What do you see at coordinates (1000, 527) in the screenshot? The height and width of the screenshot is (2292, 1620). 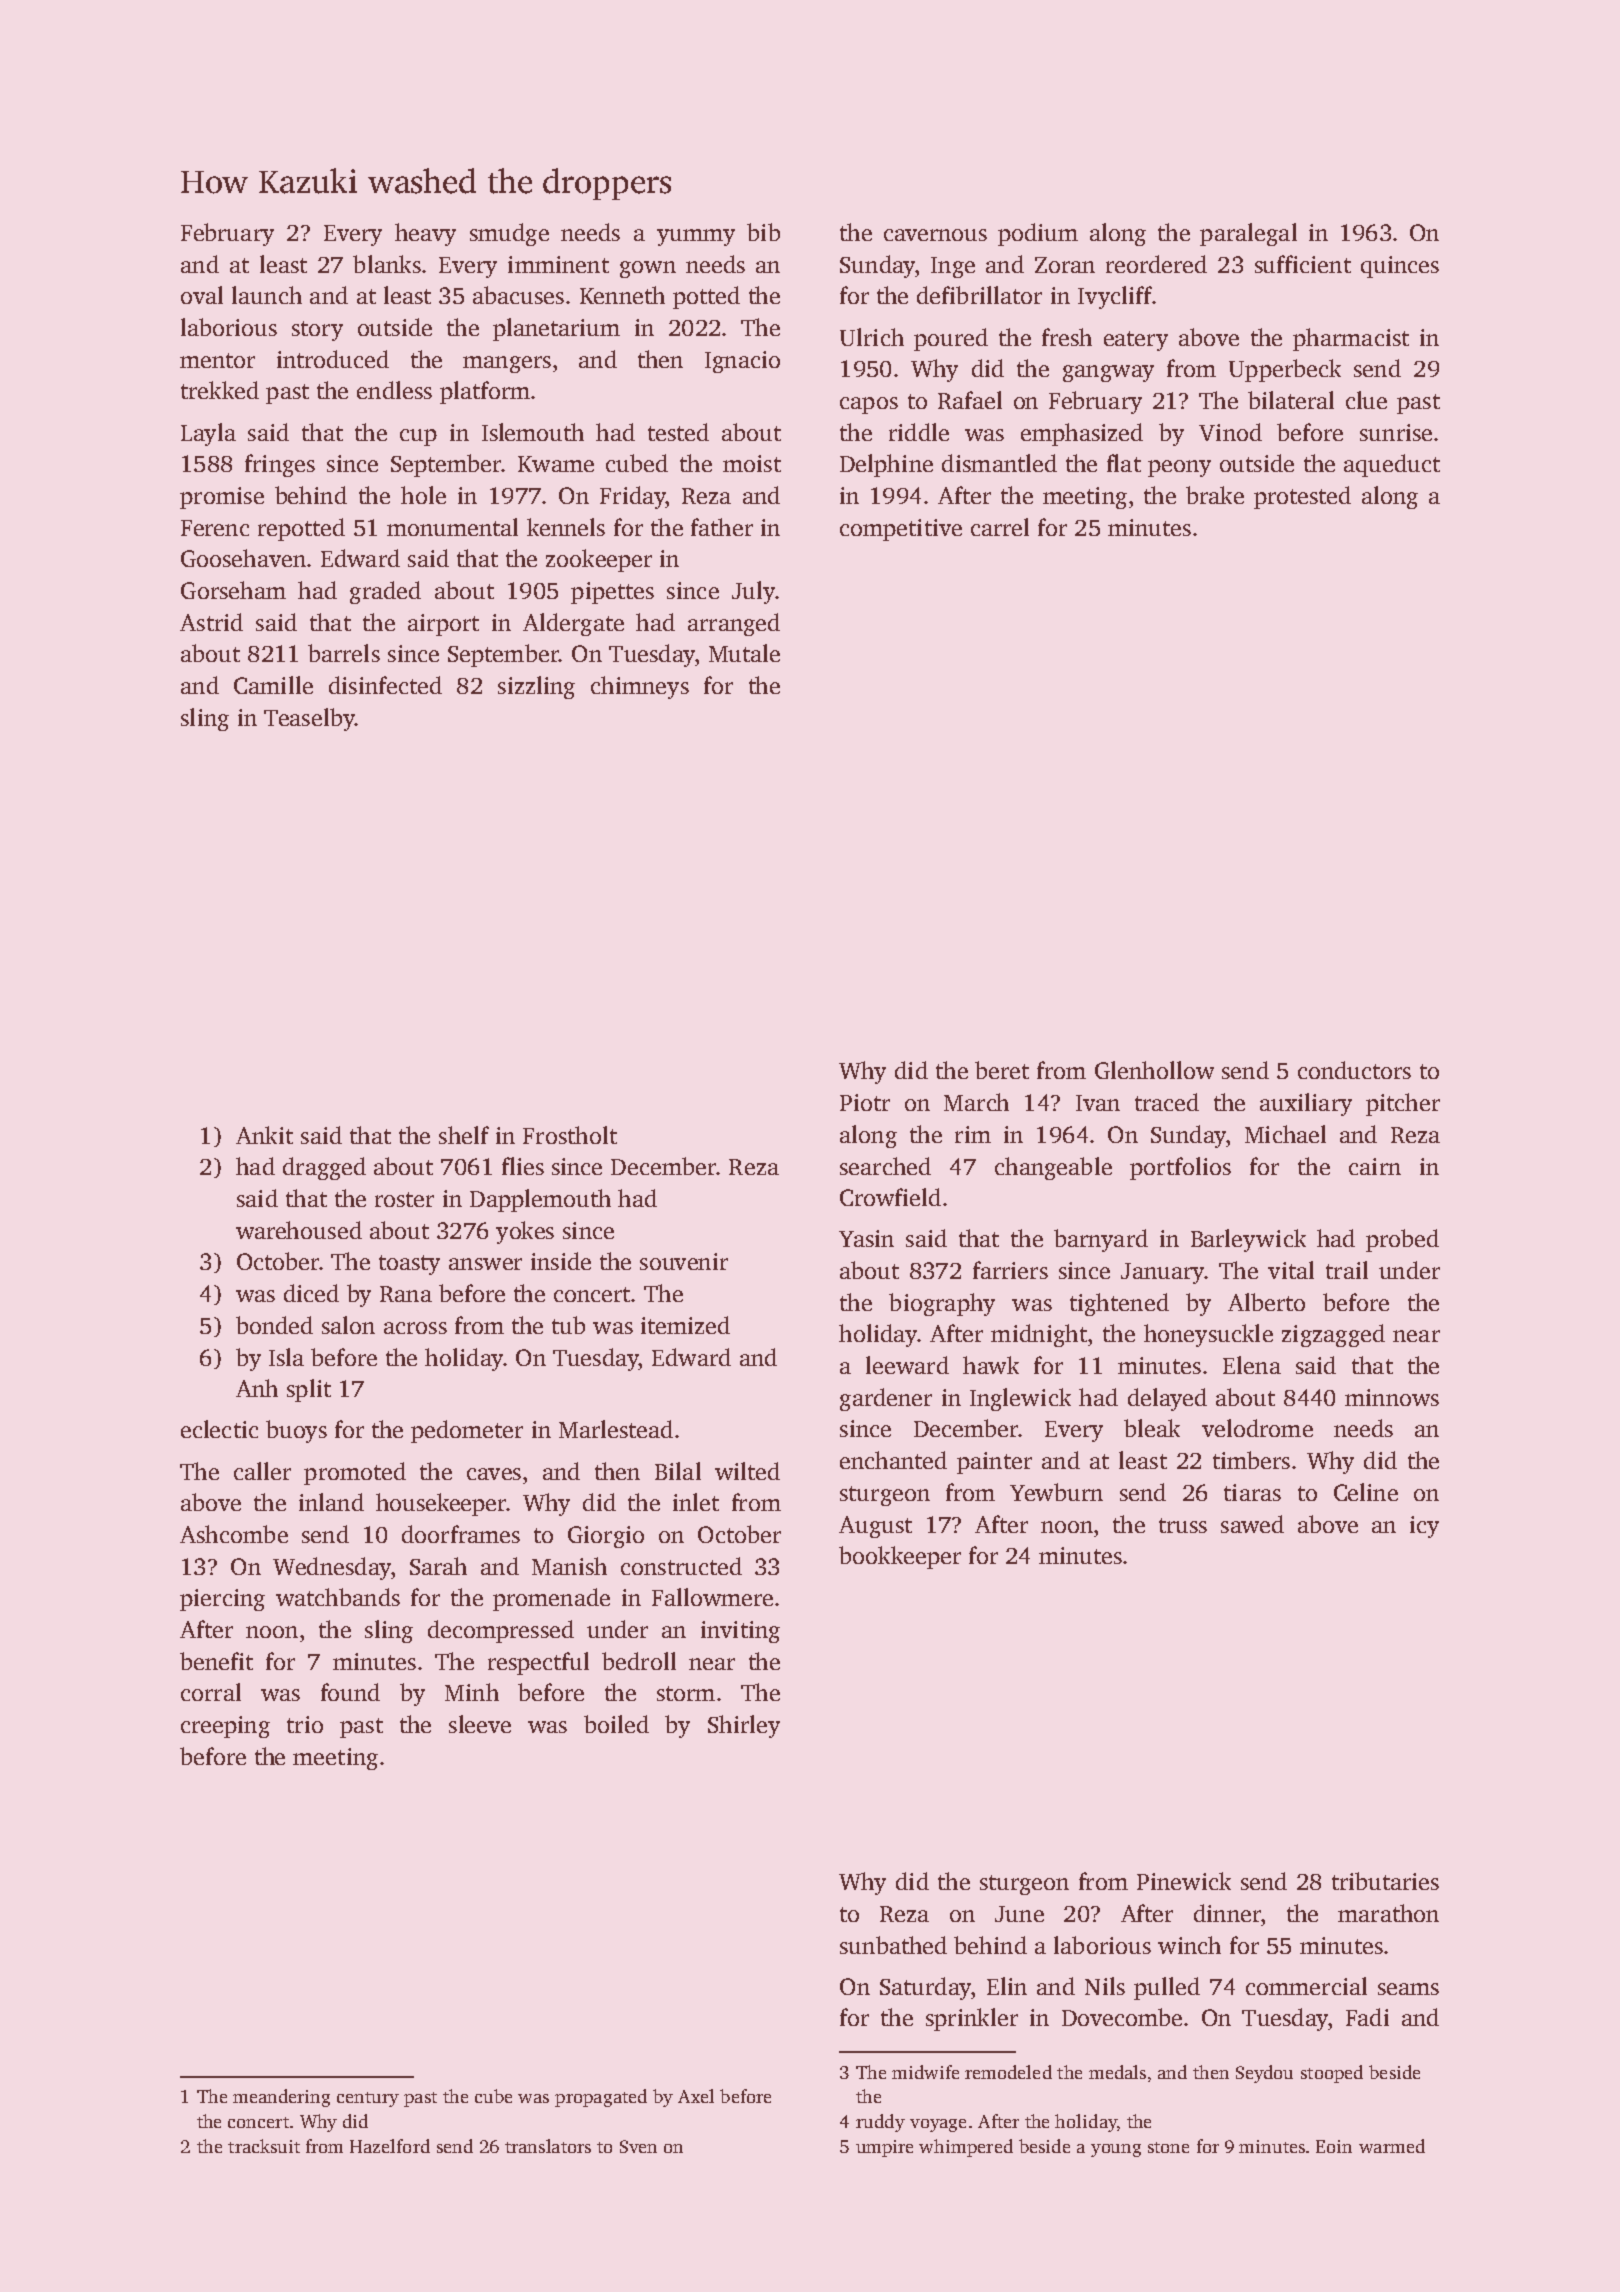 I see `carrel` at bounding box center [1000, 527].
